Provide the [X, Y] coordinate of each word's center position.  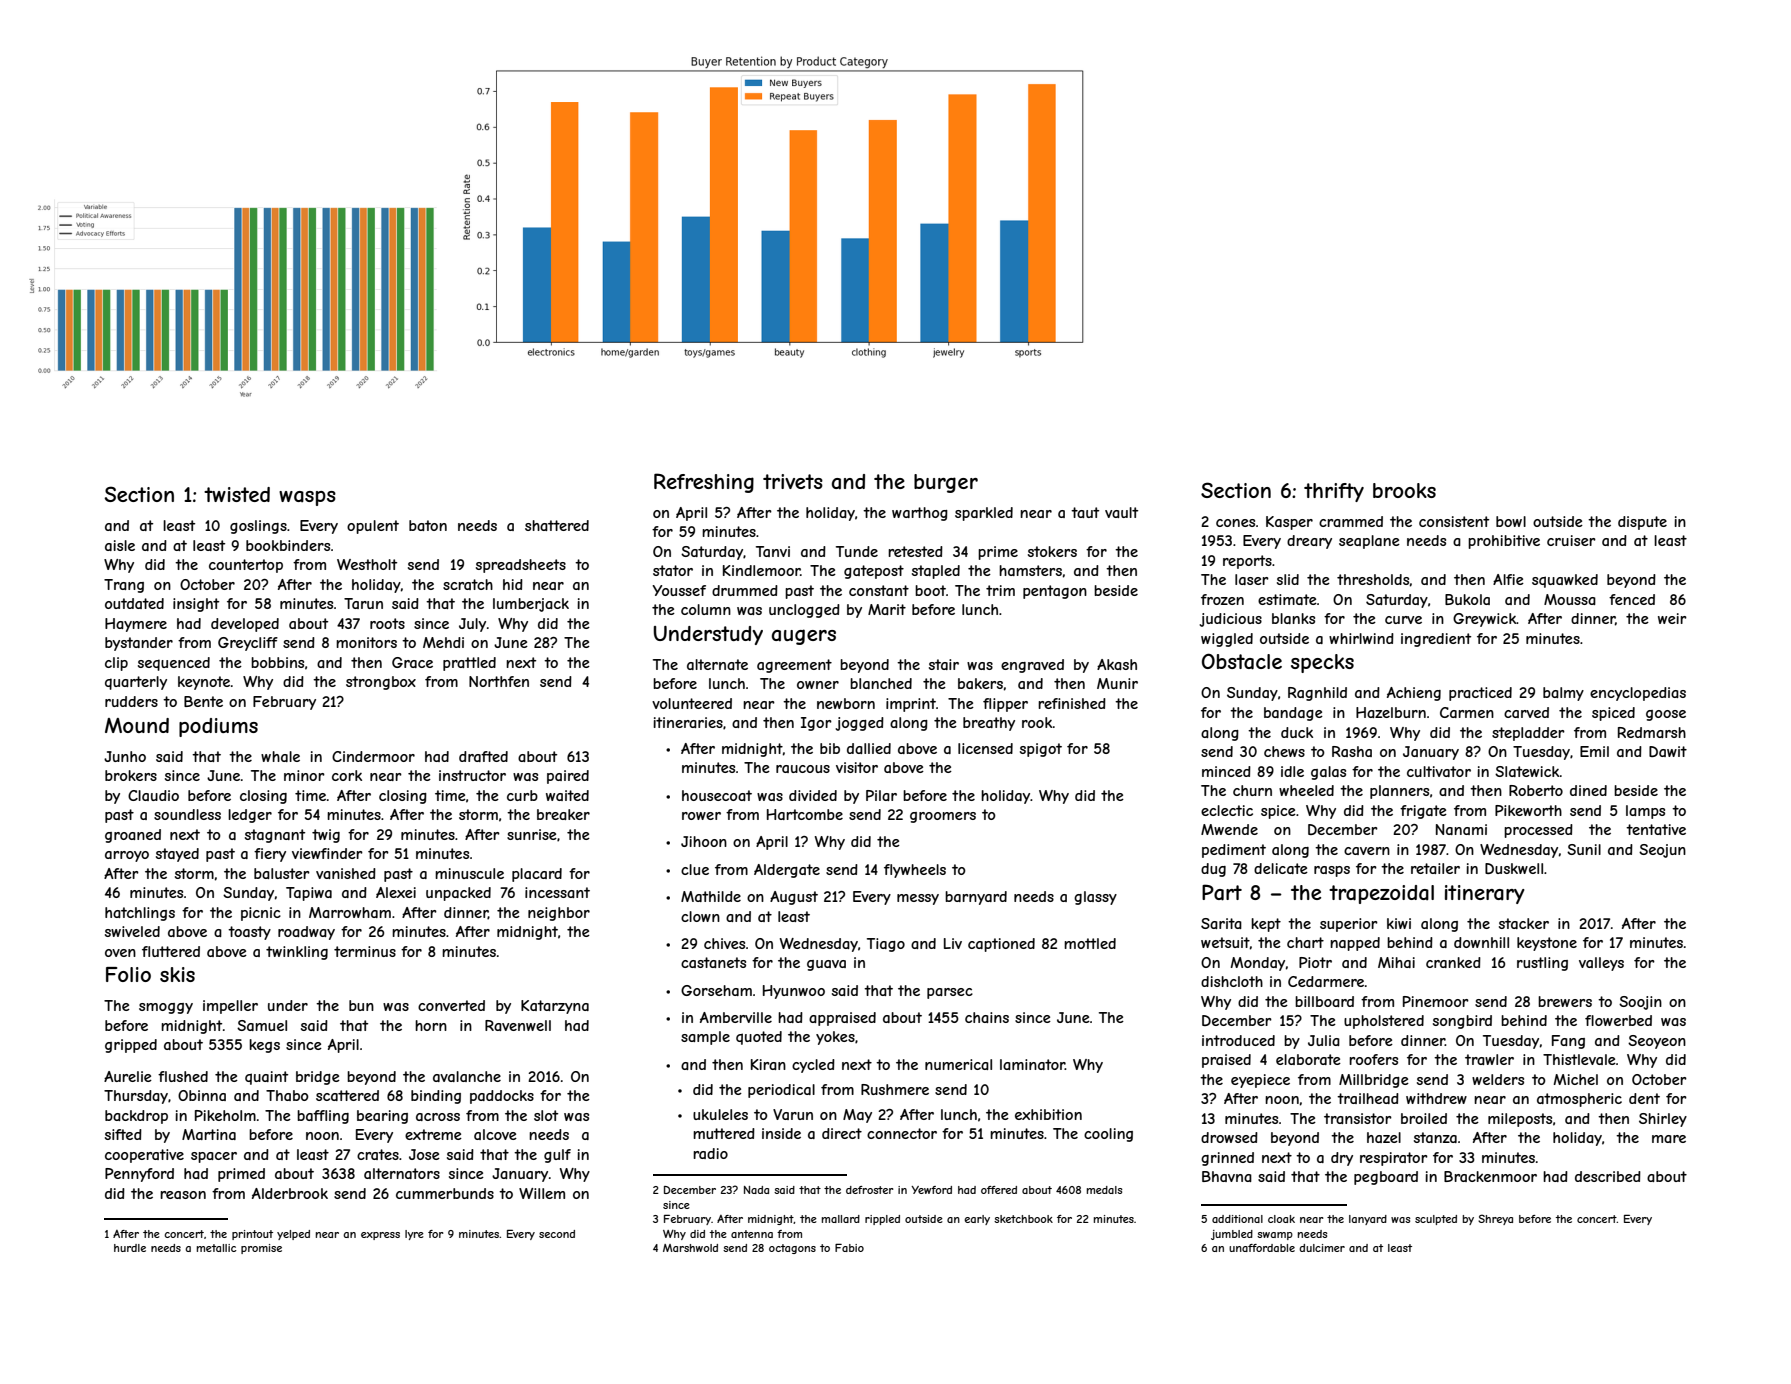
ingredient [1436, 640]
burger [946, 483]
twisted [237, 494]
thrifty [1334, 492]
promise [261, 1249]
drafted [483, 756]
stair [944, 664]
